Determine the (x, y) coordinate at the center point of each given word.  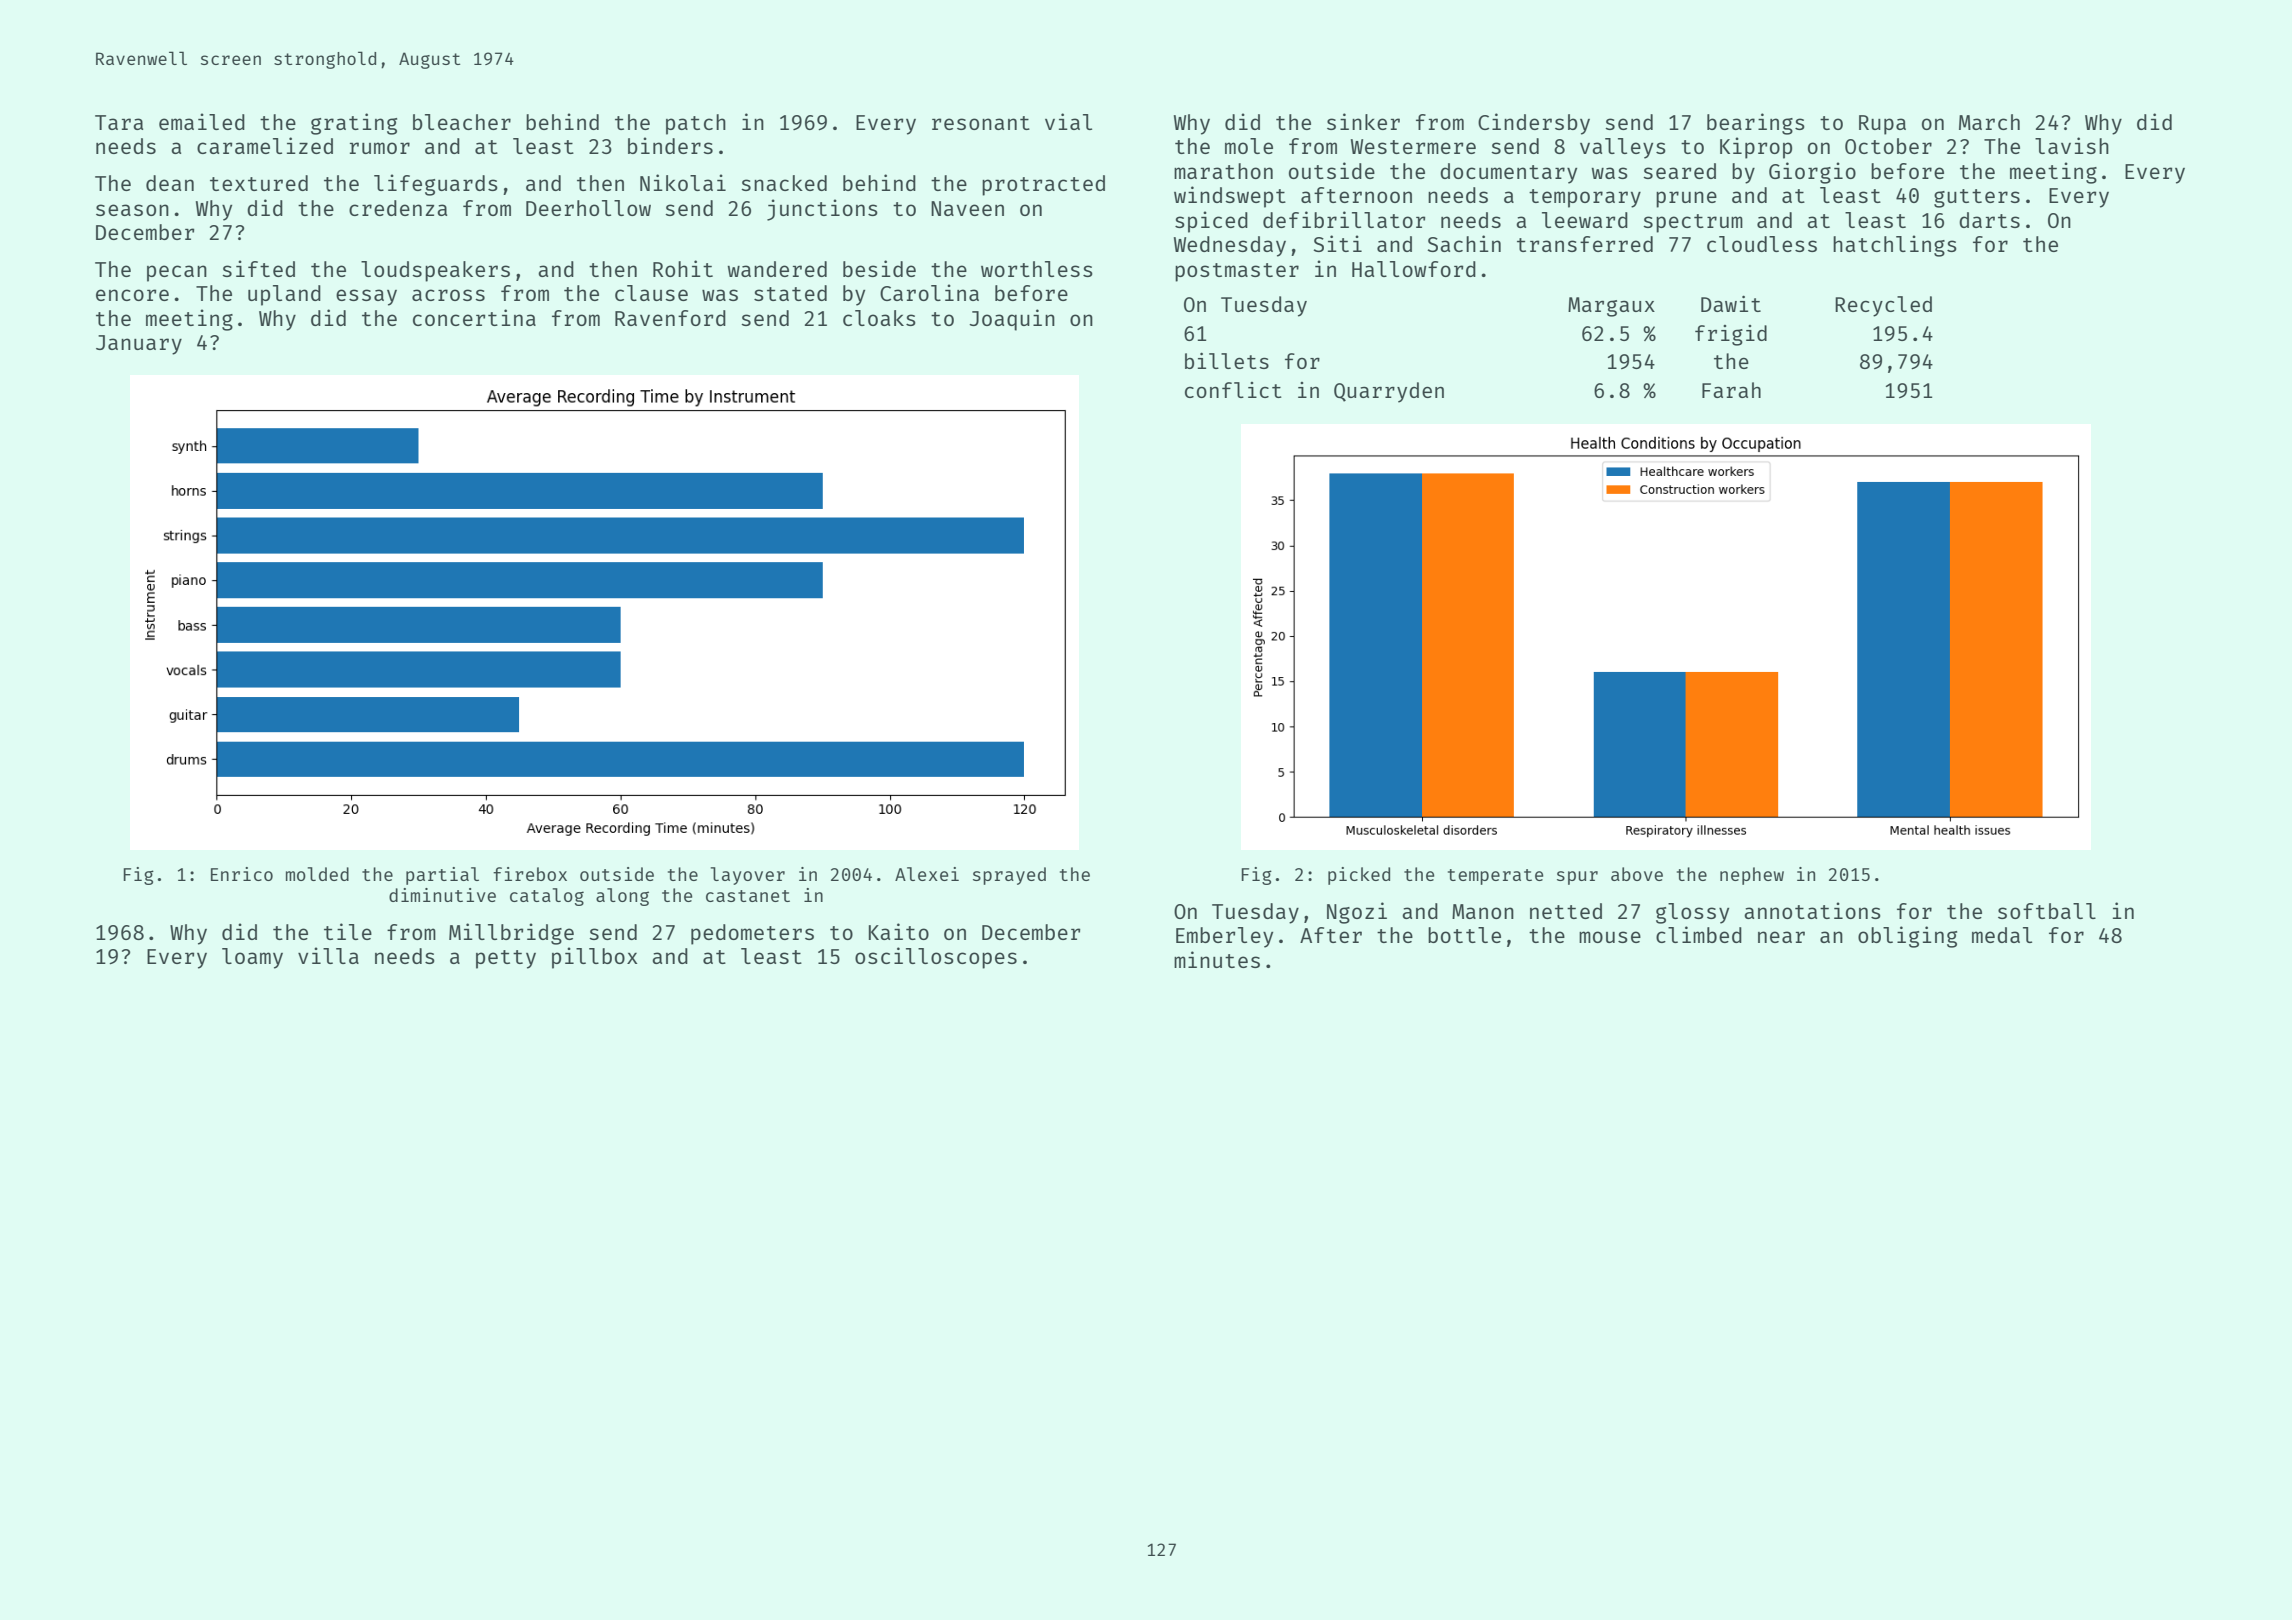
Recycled (1883, 306)
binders (670, 145)
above (1637, 874)
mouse (1610, 937)
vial (1068, 121)
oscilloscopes (936, 958)
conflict (1233, 390)
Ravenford (670, 318)
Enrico (242, 874)
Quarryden (1389, 392)
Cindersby (1534, 124)
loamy (252, 958)
